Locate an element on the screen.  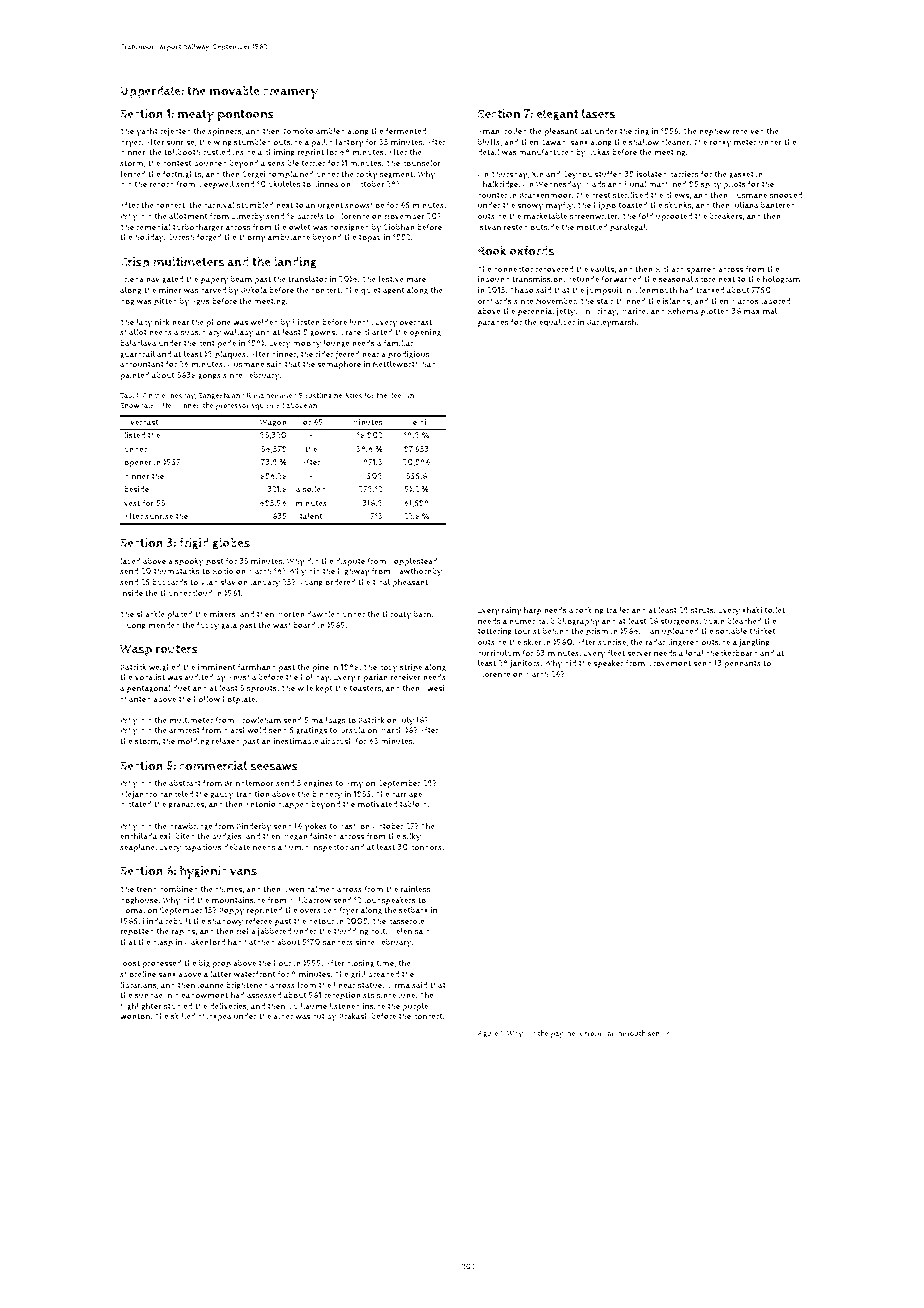
inestimable is located at coordinates (296, 741).
